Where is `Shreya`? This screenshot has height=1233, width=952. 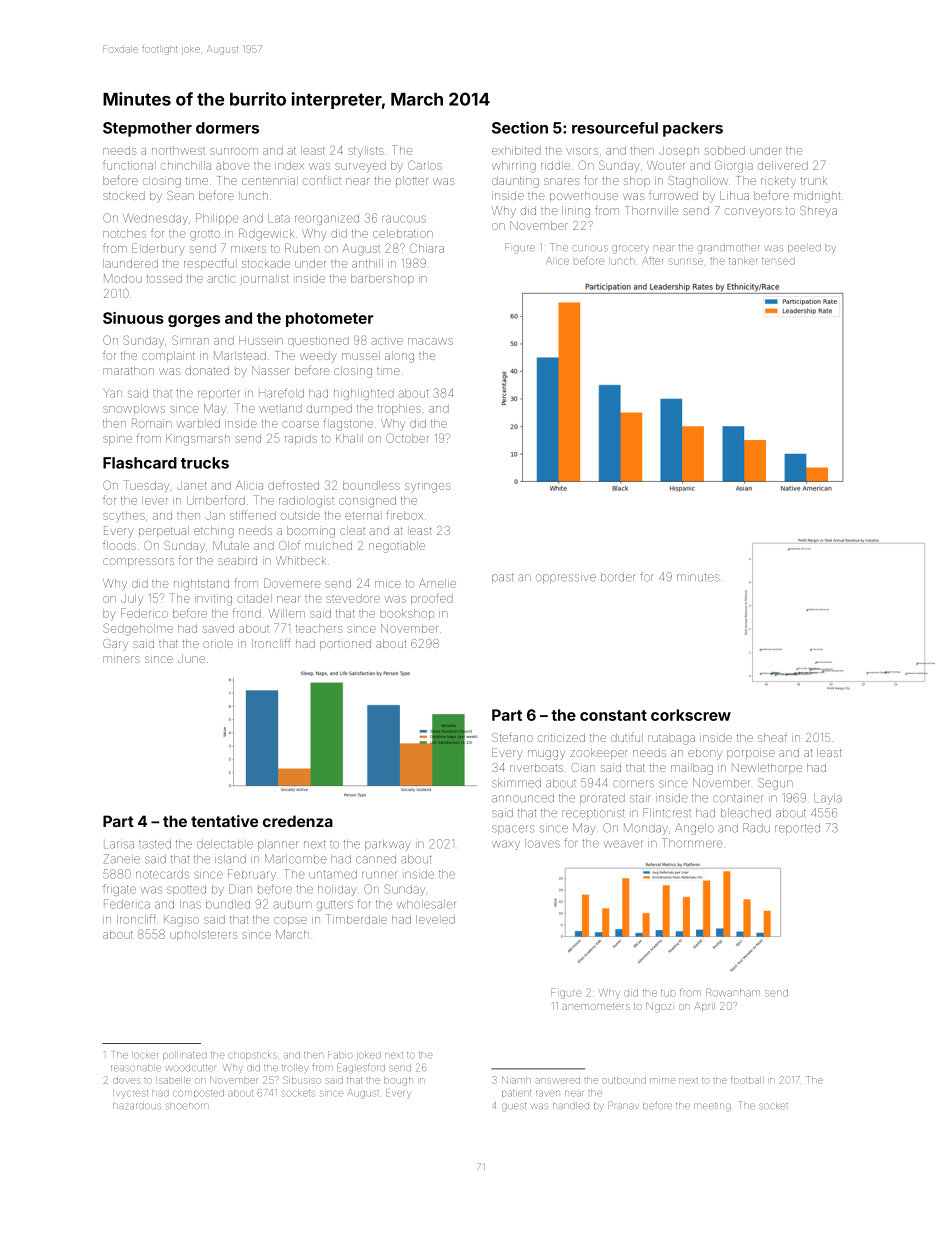
Shreya is located at coordinates (818, 212).
